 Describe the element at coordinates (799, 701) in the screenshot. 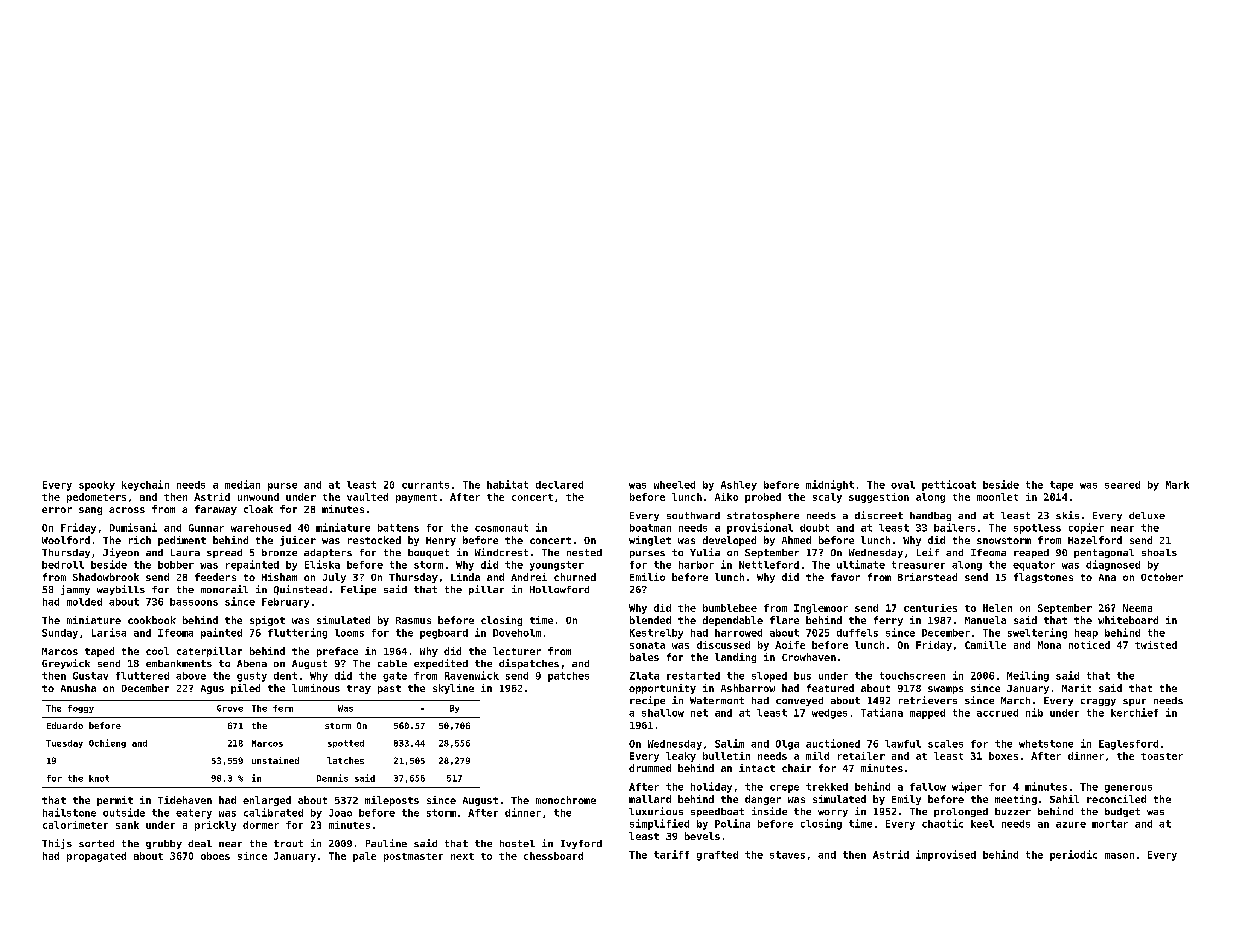

I see `conveyed` at that location.
